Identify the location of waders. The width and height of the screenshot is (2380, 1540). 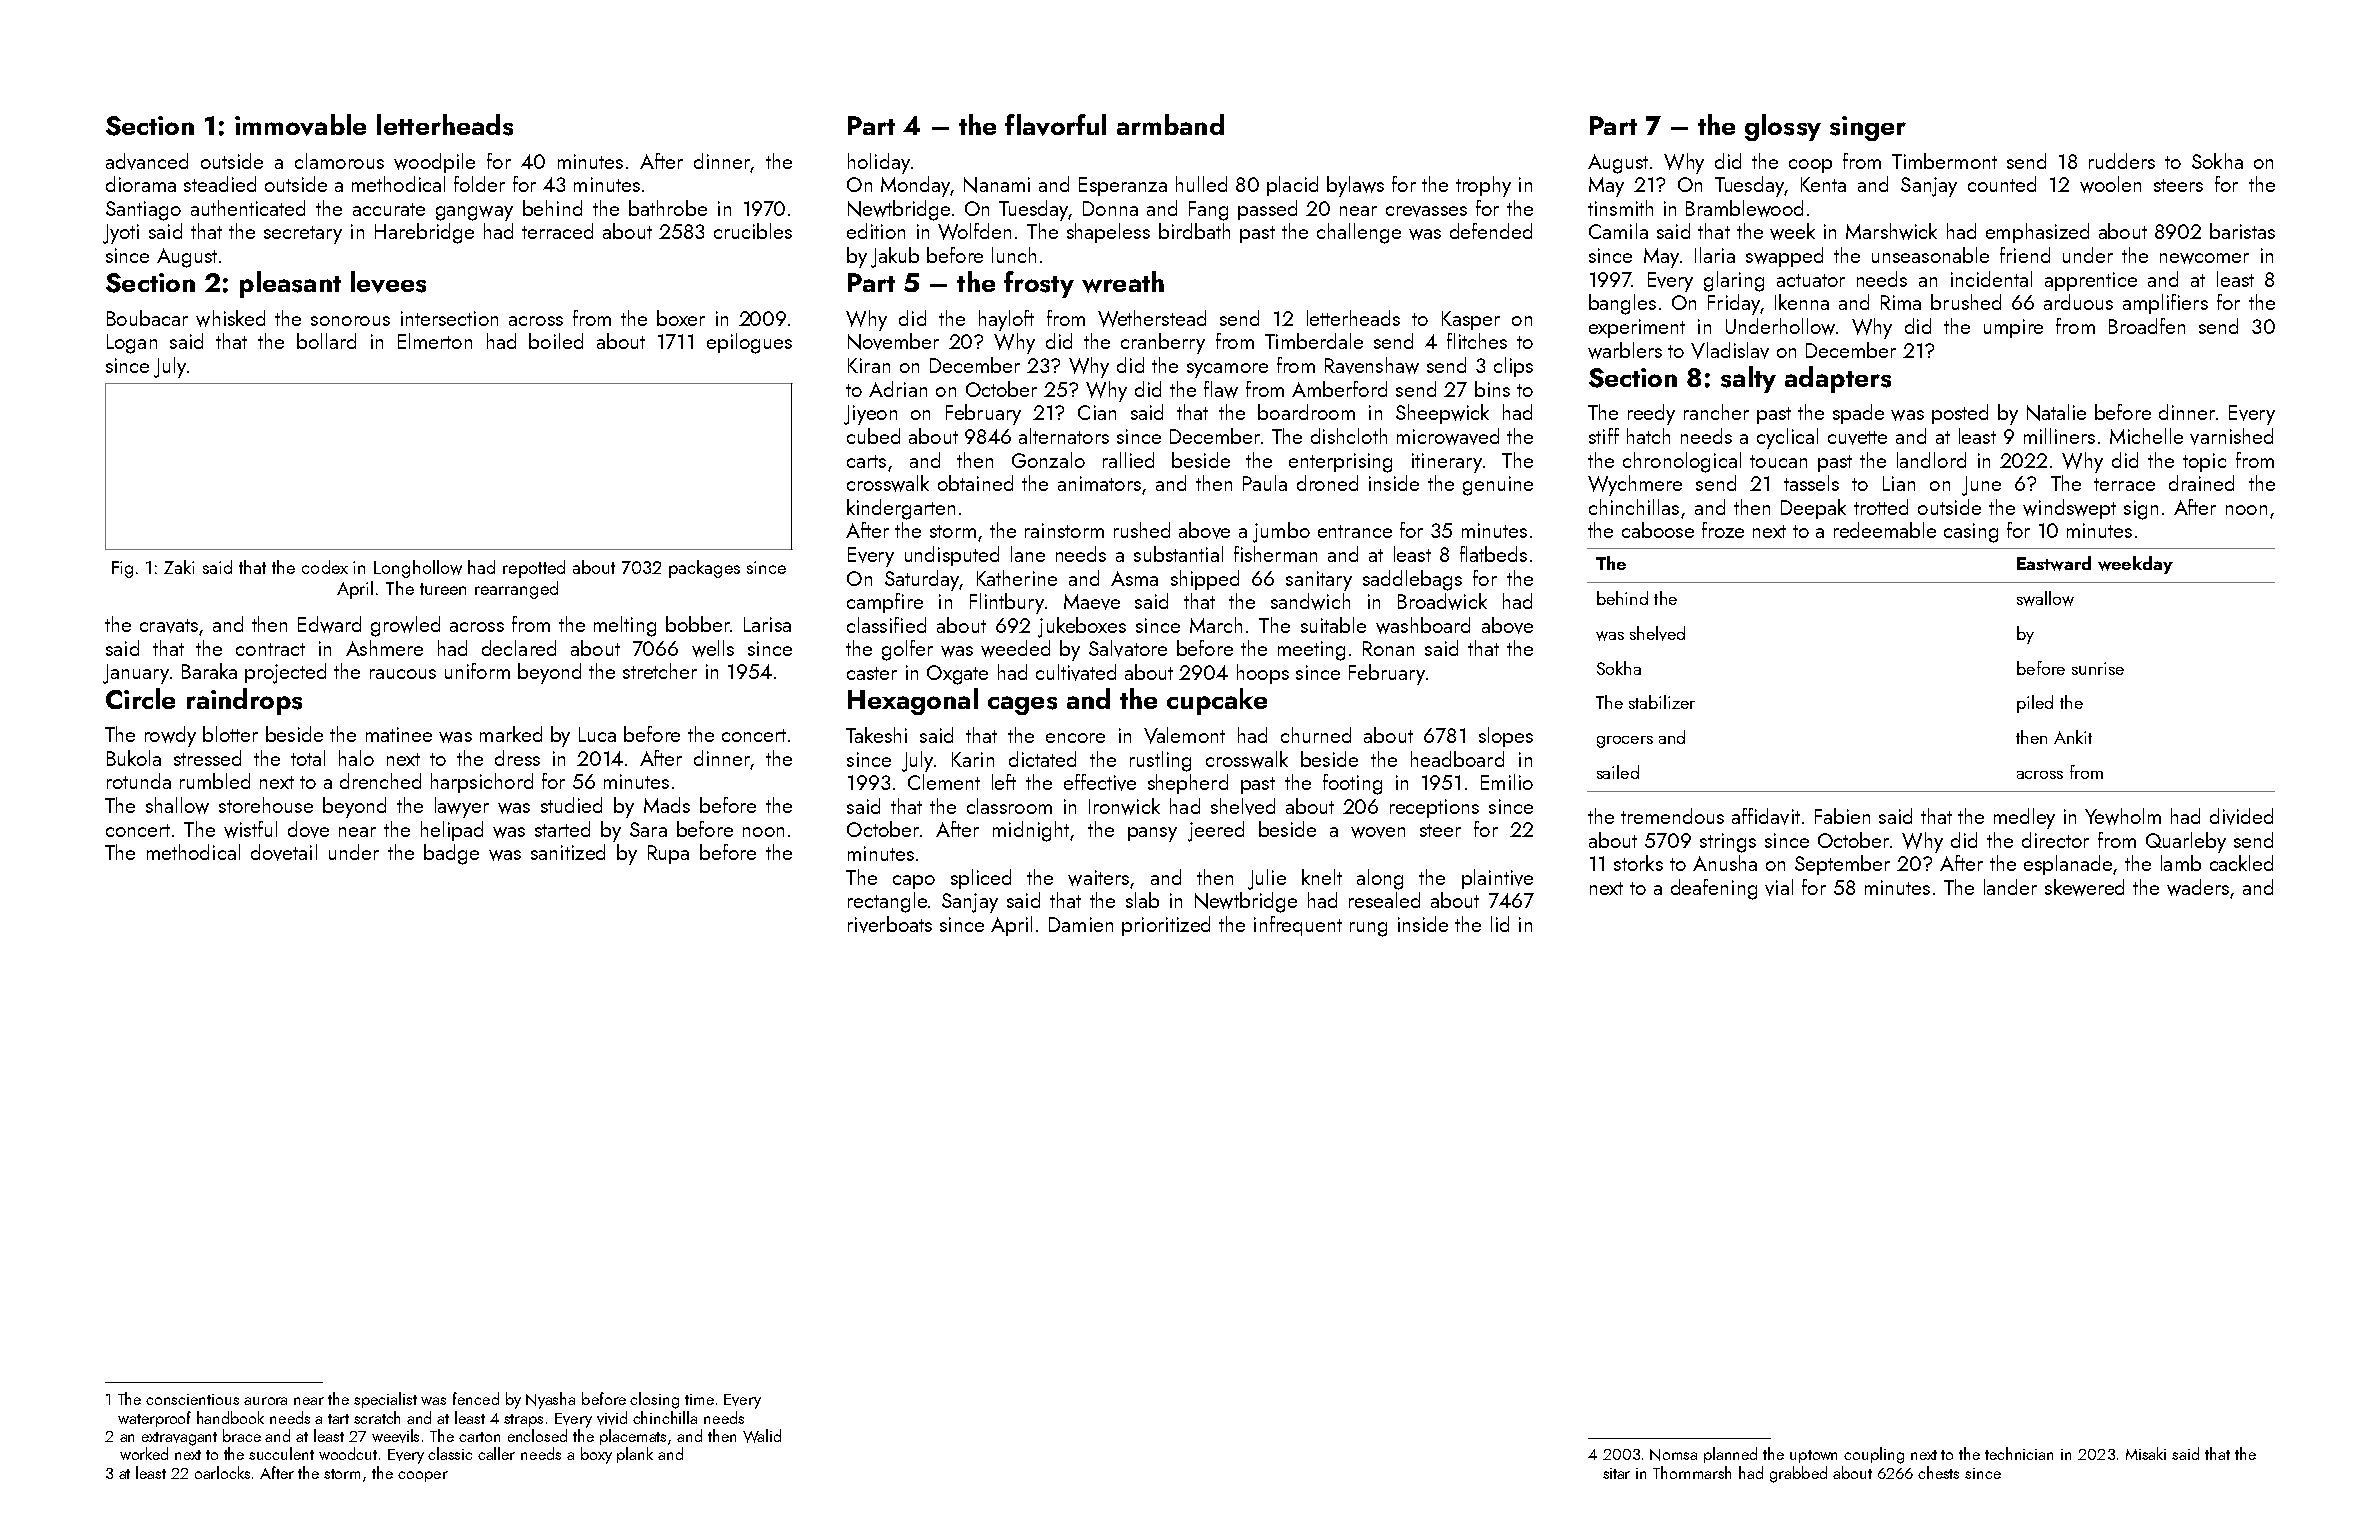
(2198, 887).
